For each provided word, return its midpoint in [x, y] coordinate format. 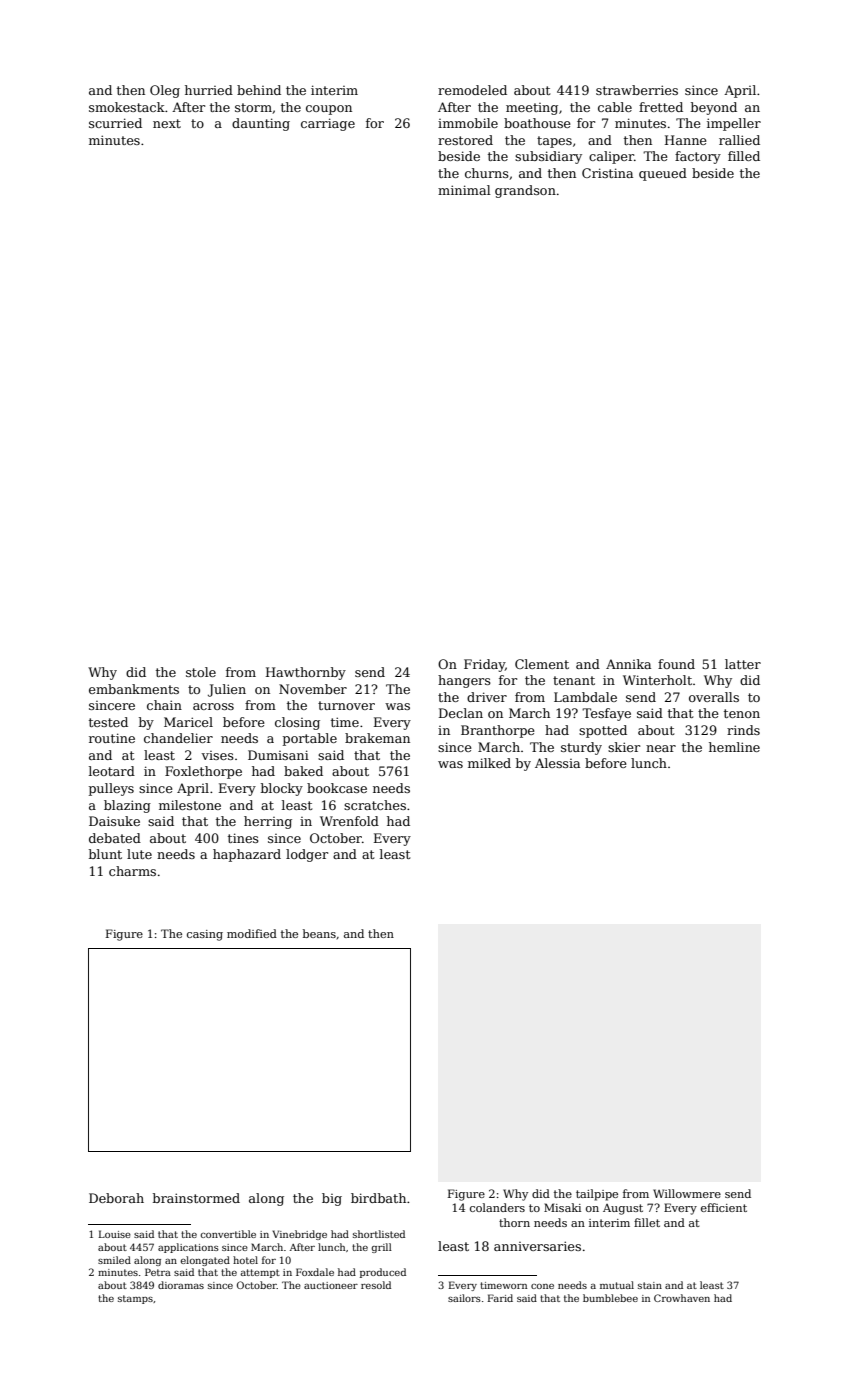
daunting [261, 124]
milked [489, 763]
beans [319, 933]
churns [487, 173]
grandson [525, 191]
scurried [115, 123]
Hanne [686, 140]
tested [108, 722]
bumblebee [610, 1298]
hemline [734, 747]
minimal [464, 190]
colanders [497, 1207]
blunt [105, 854]
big [332, 1199]
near [661, 748]
